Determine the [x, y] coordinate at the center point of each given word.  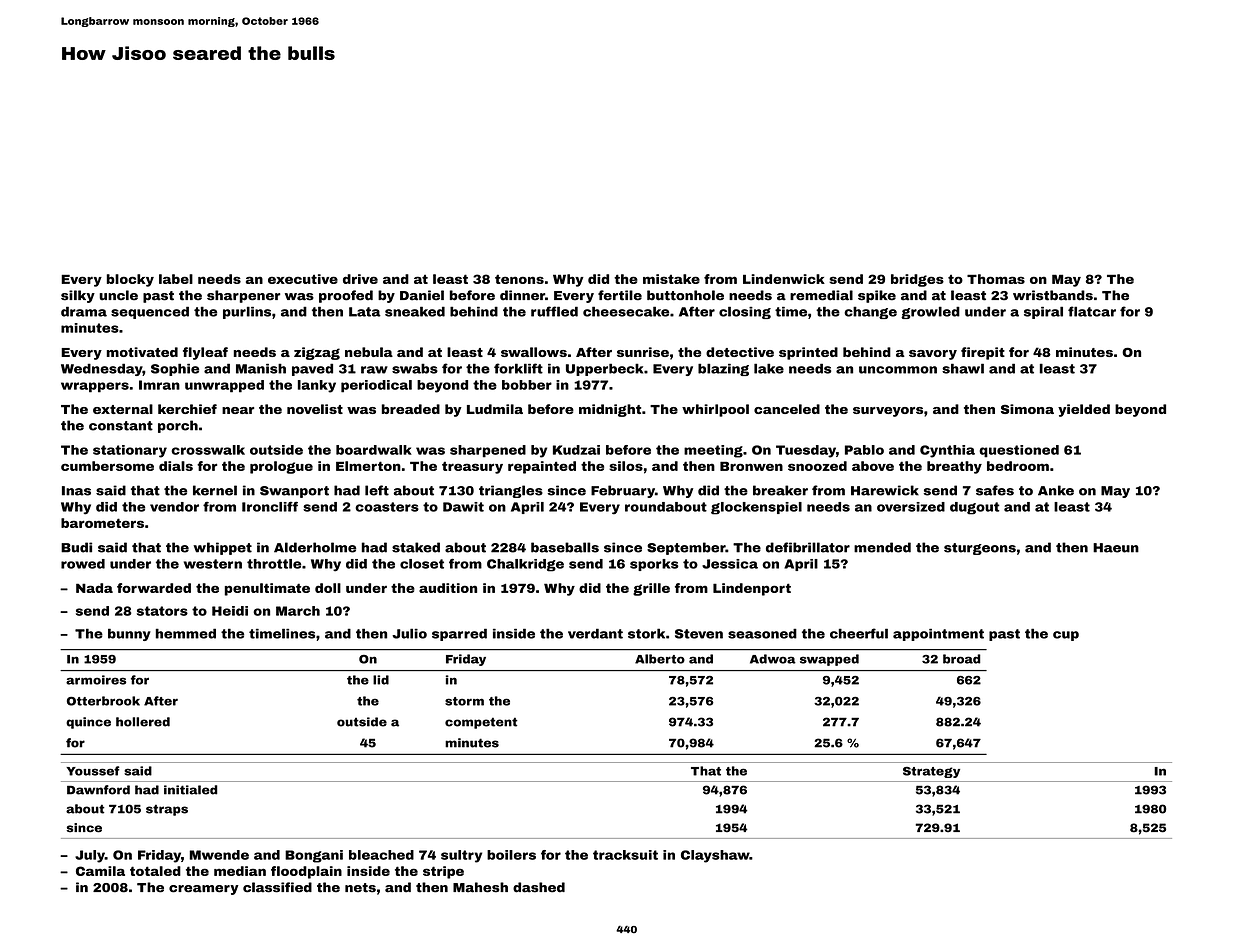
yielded [1084, 410]
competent [481, 723]
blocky [130, 280]
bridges [917, 280]
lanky [317, 386]
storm [464, 701]
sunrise [643, 352]
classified [277, 887]
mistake [671, 279]
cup [1066, 636]
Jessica [730, 564]
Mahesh [480, 887]
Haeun [1116, 548]
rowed [83, 564]
